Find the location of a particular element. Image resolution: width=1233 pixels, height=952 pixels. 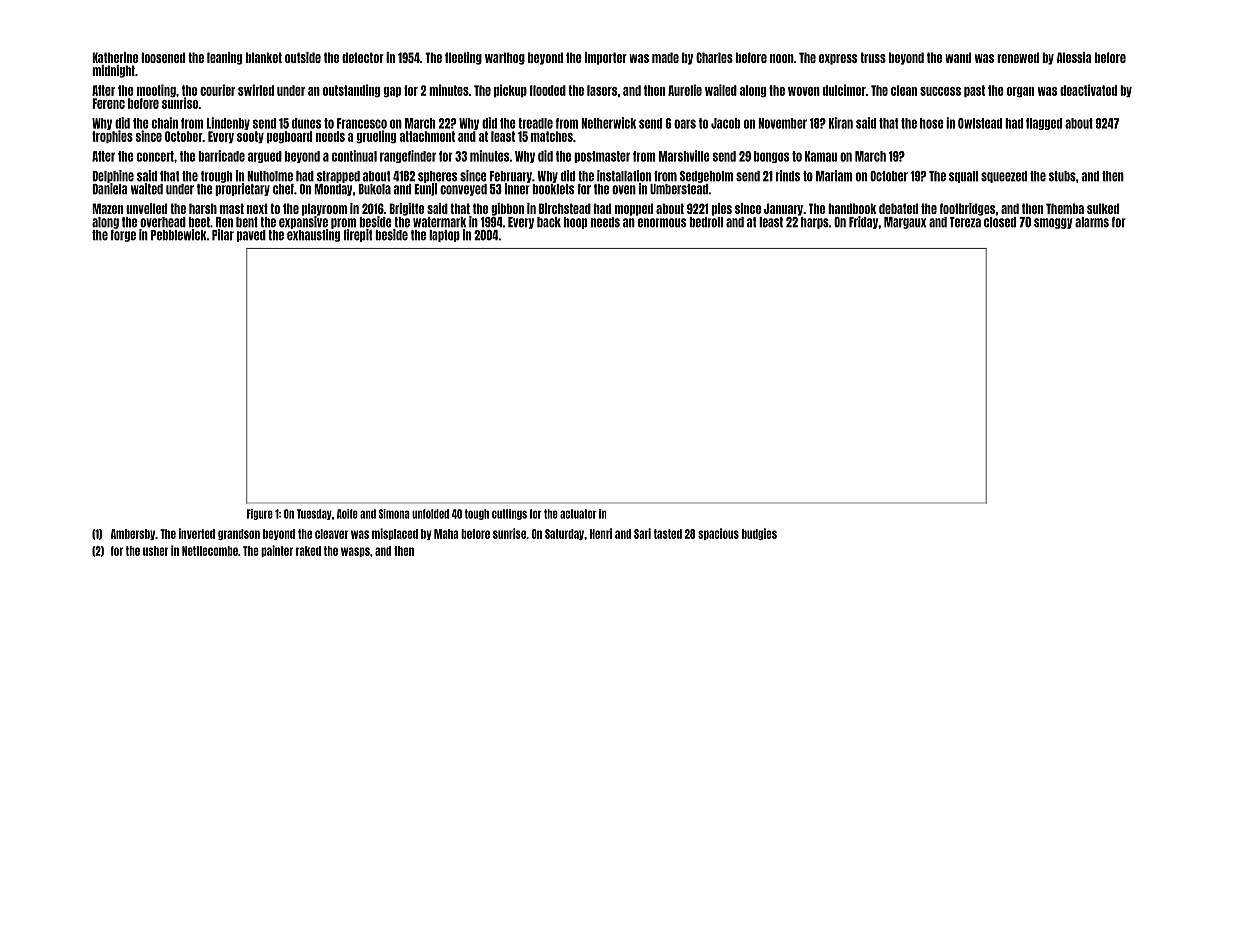

paved is located at coordinates (251, 236).
